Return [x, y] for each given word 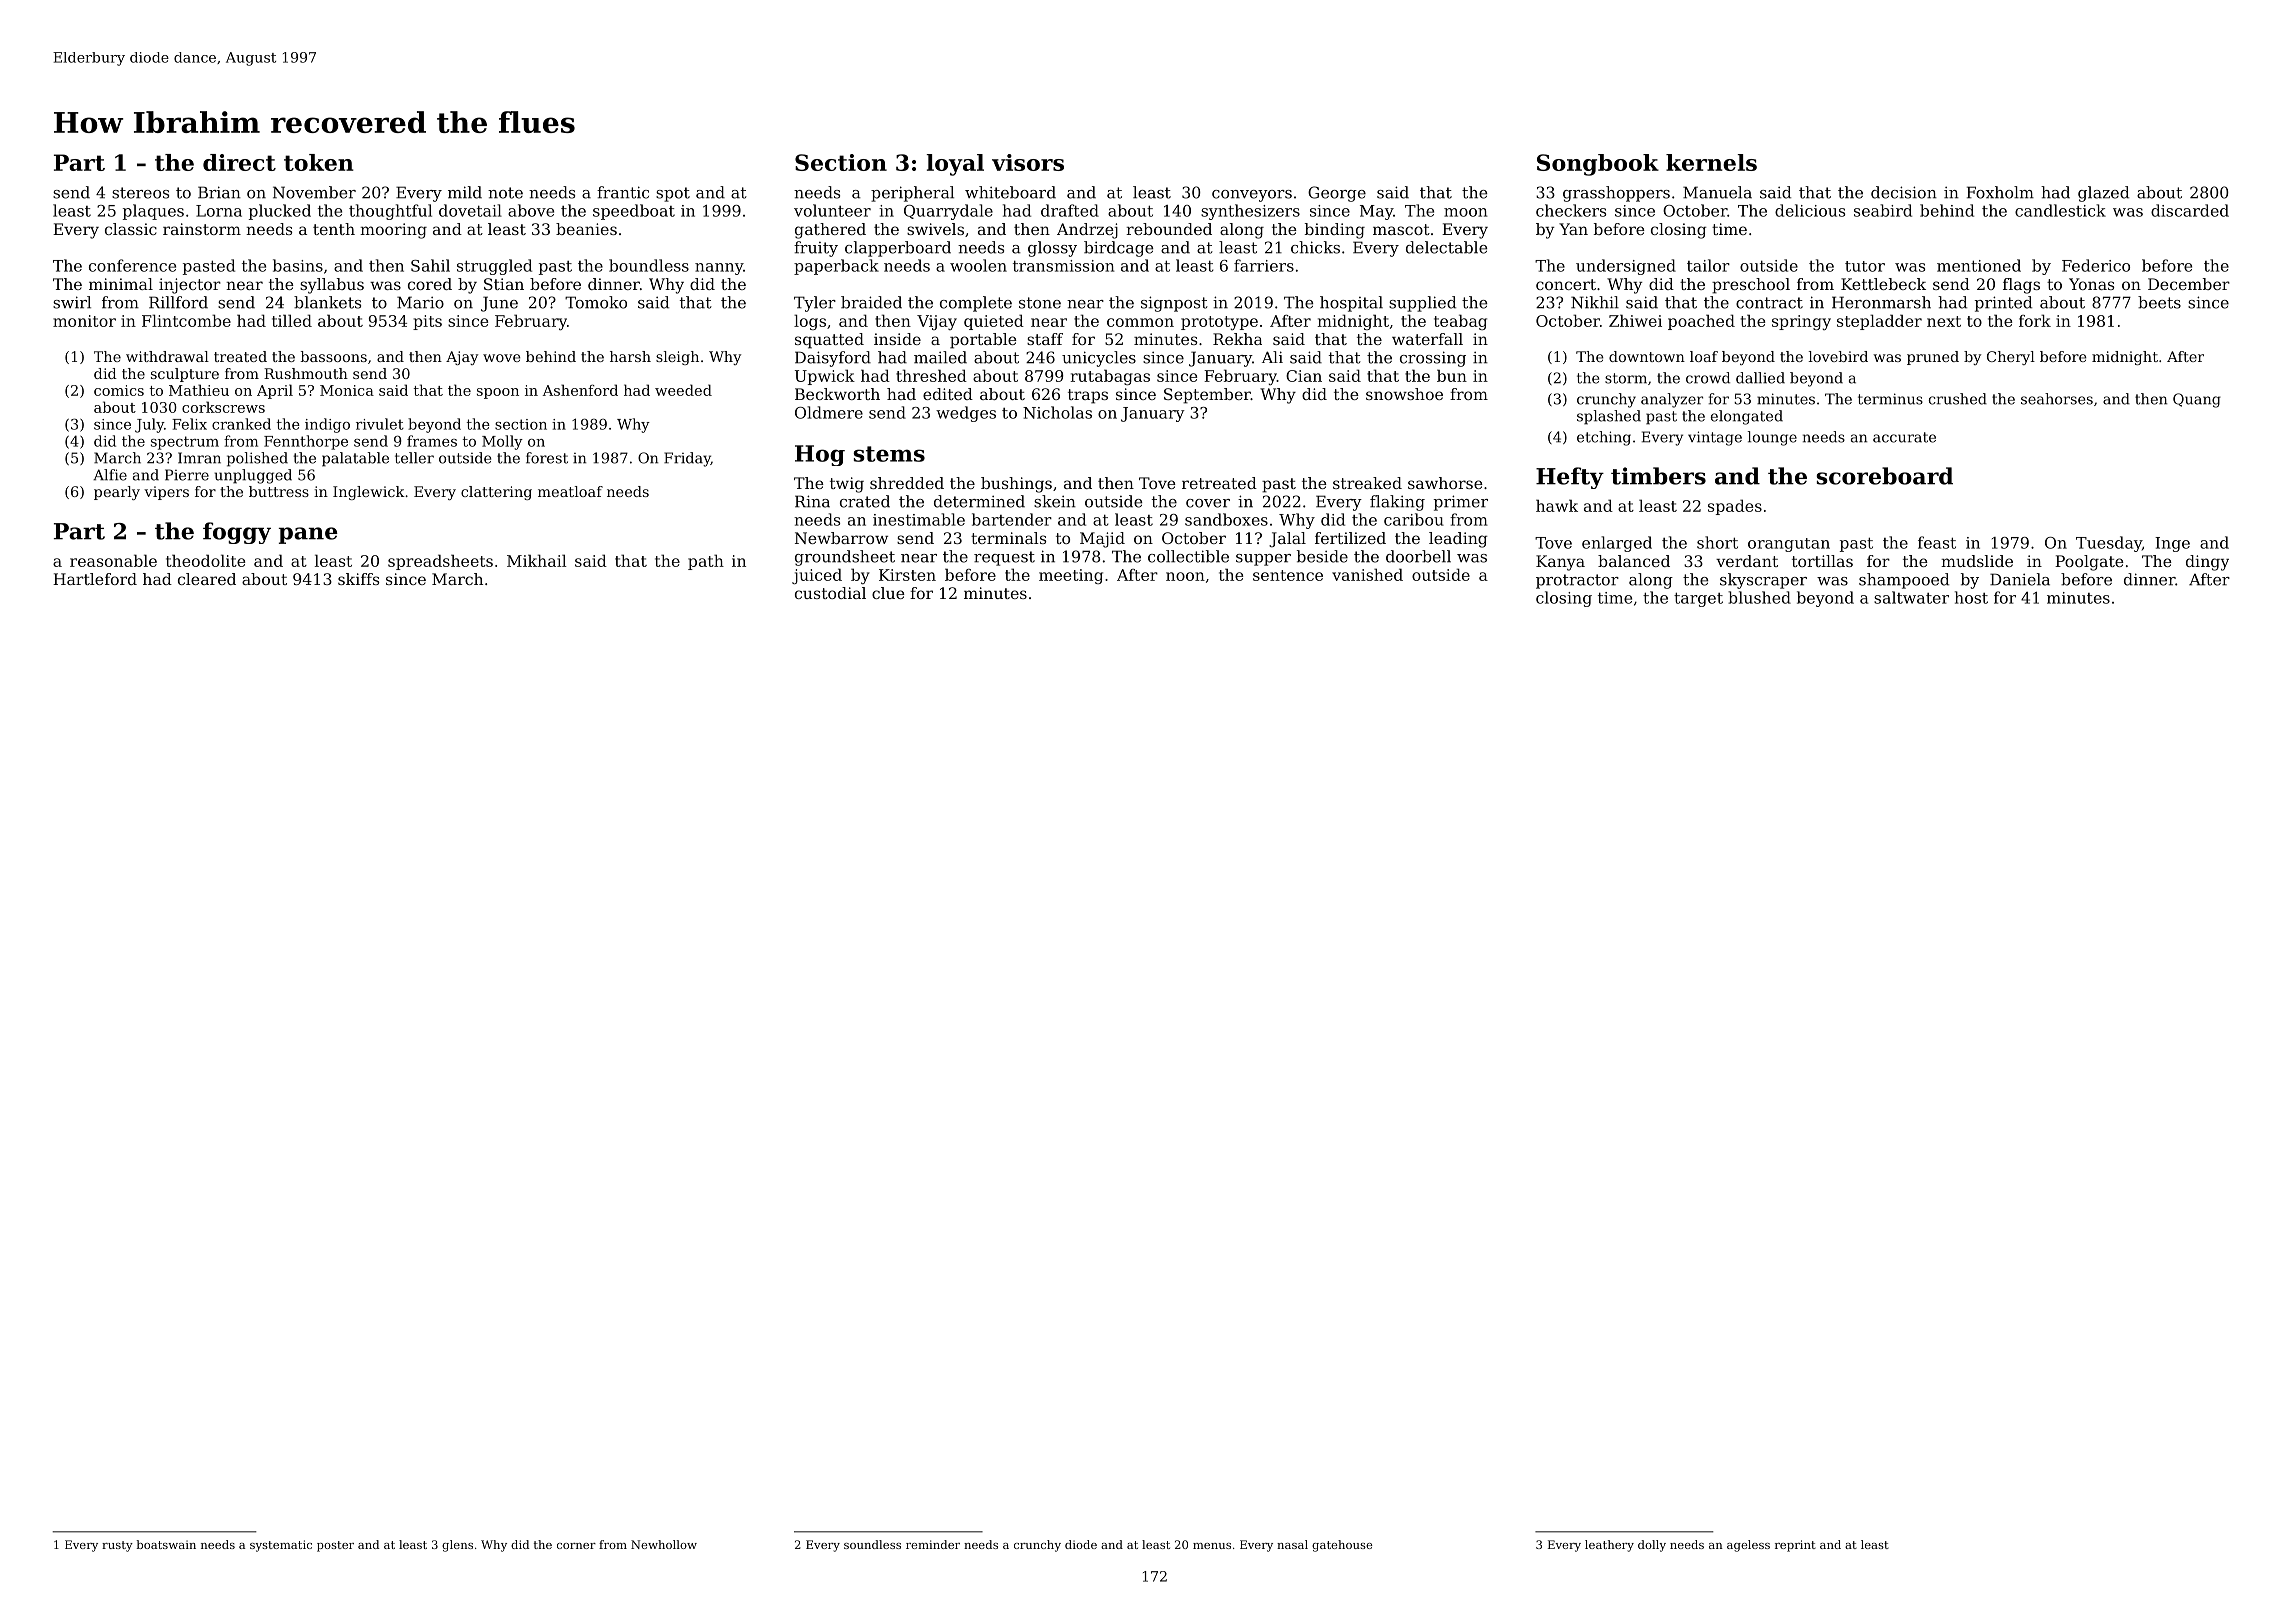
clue [888, 593]
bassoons [334, 356]
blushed [1759, 597]
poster [335, 1546]
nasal [1292, 1544]
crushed [1958, 399]
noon [1185, 576]
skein [1055, 501]
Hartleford [95, 579]
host [1971, 597]
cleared [207, 579]
